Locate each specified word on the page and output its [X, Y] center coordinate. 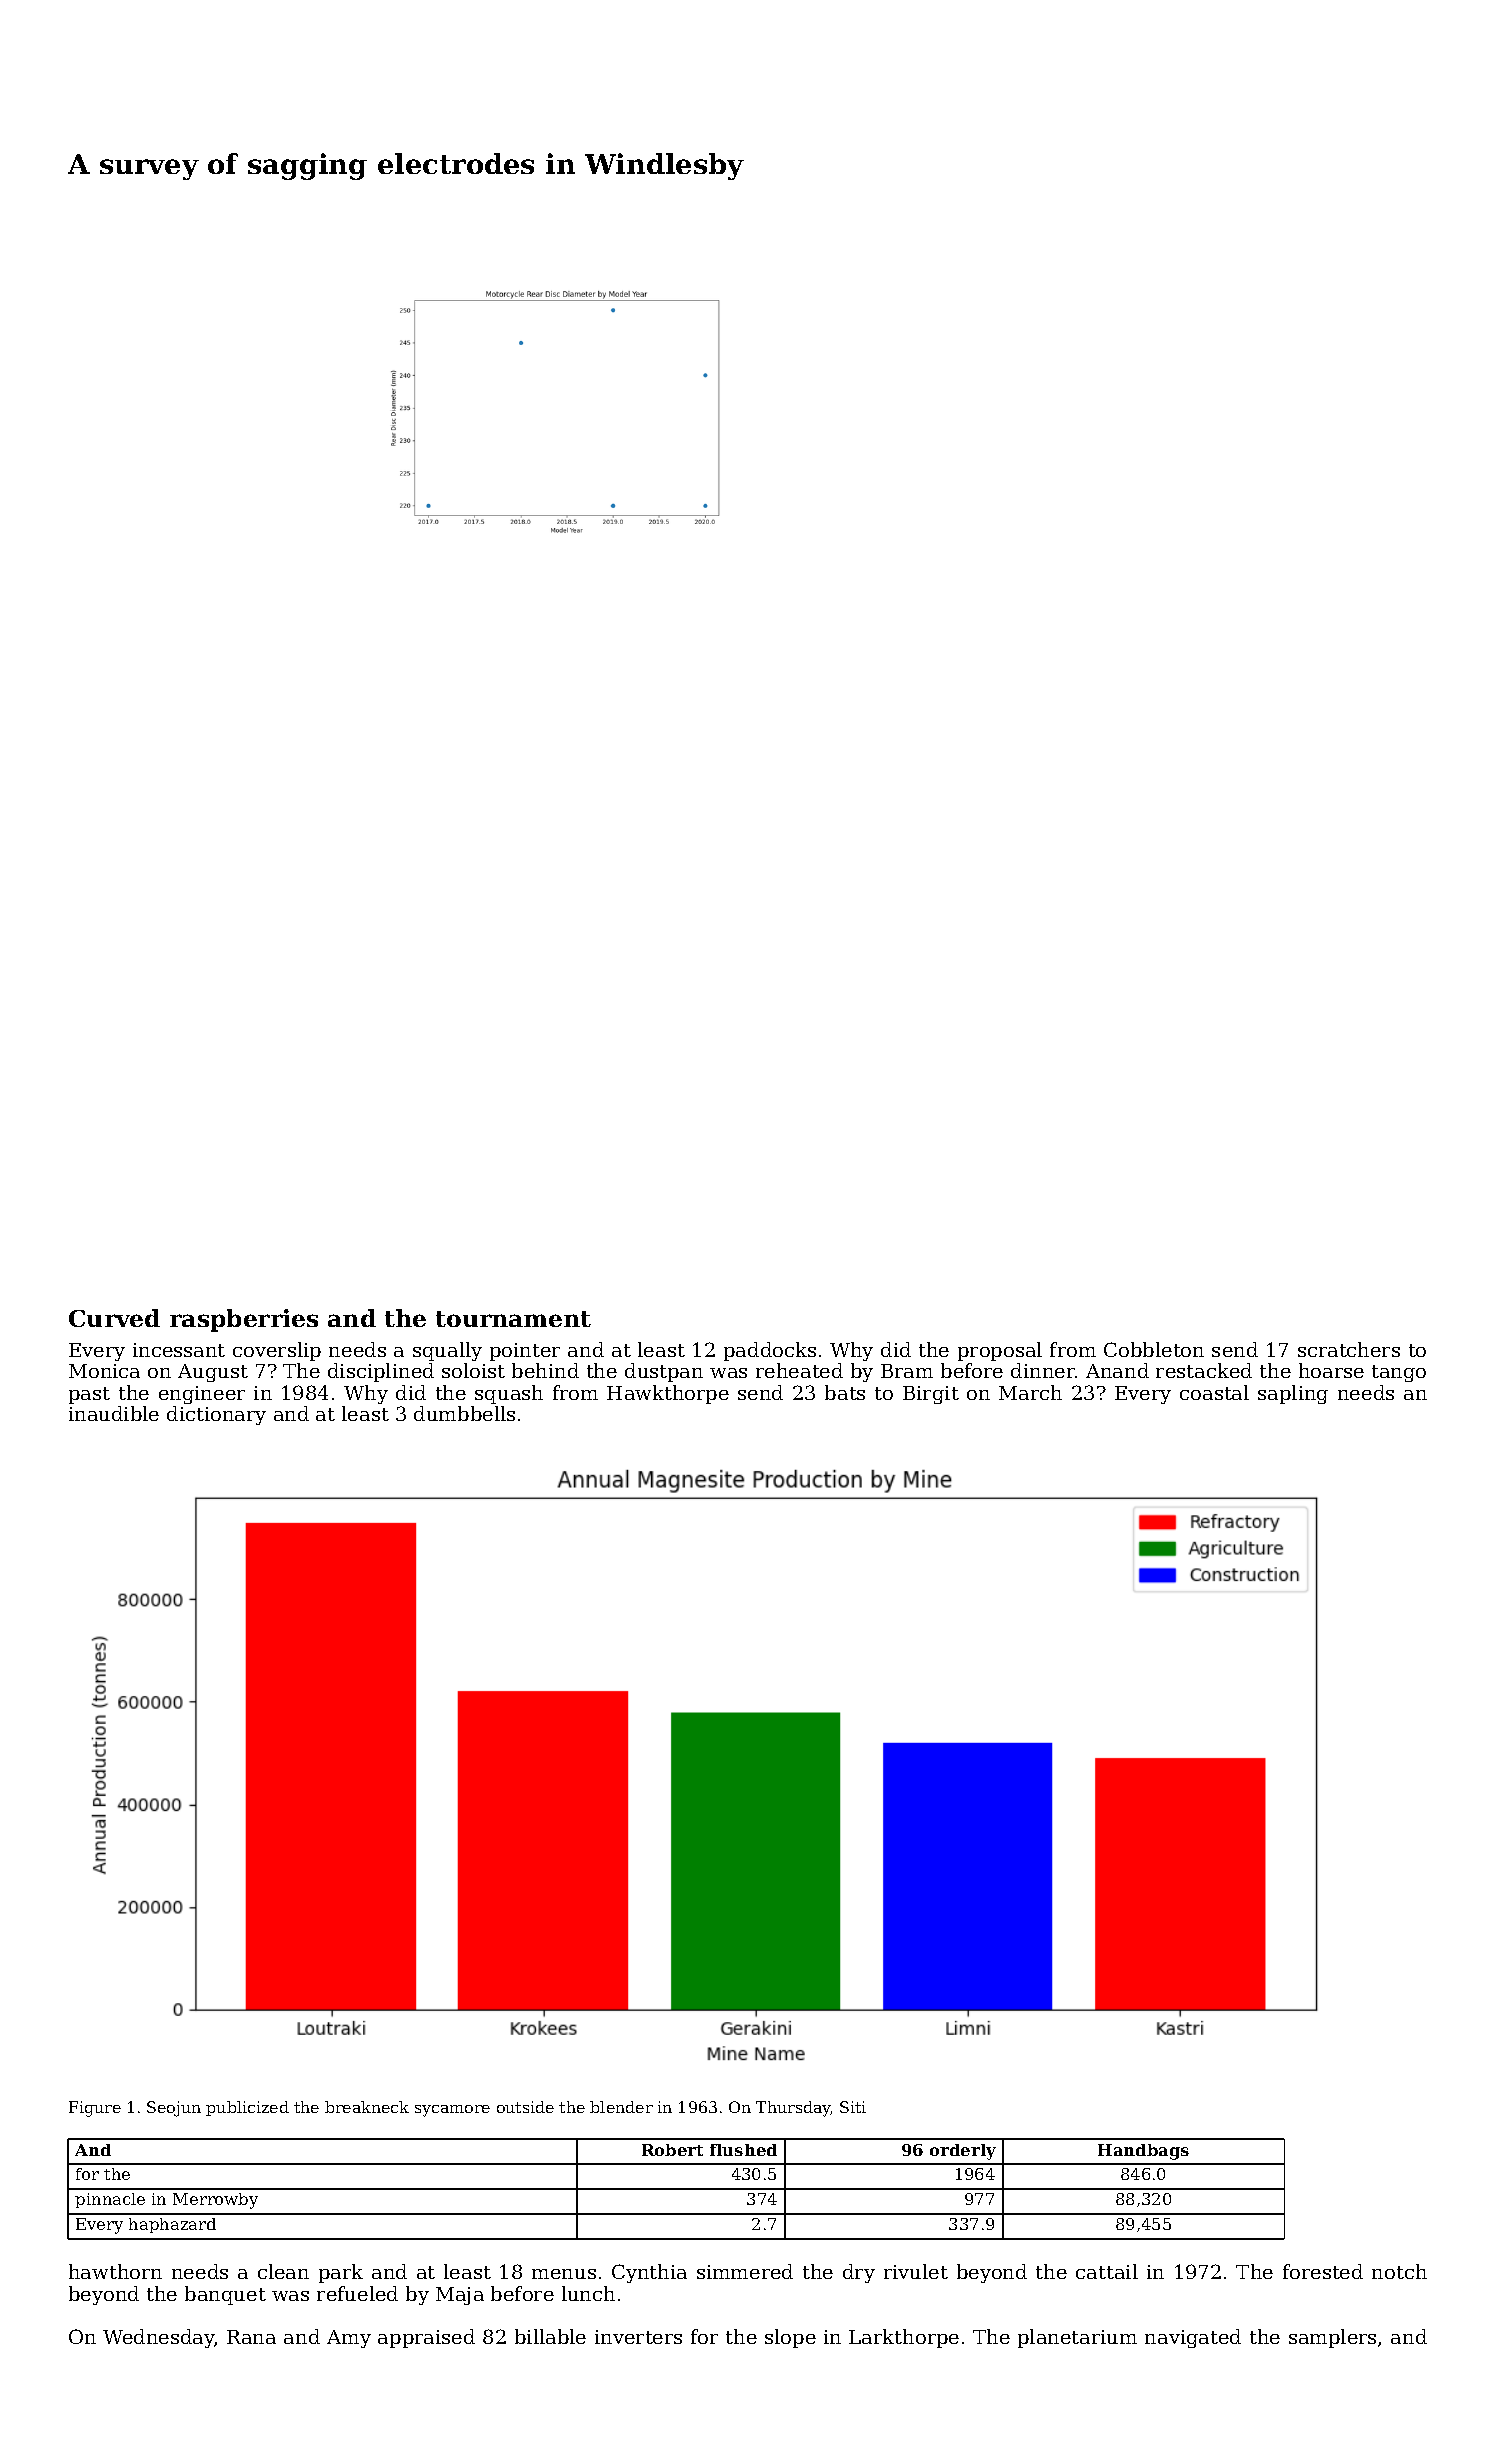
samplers [1332, 2338]
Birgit [931, 1395]
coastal [1214, 1392]
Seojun [174, 2109]
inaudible [114, 1413]
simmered [745, 2271]
